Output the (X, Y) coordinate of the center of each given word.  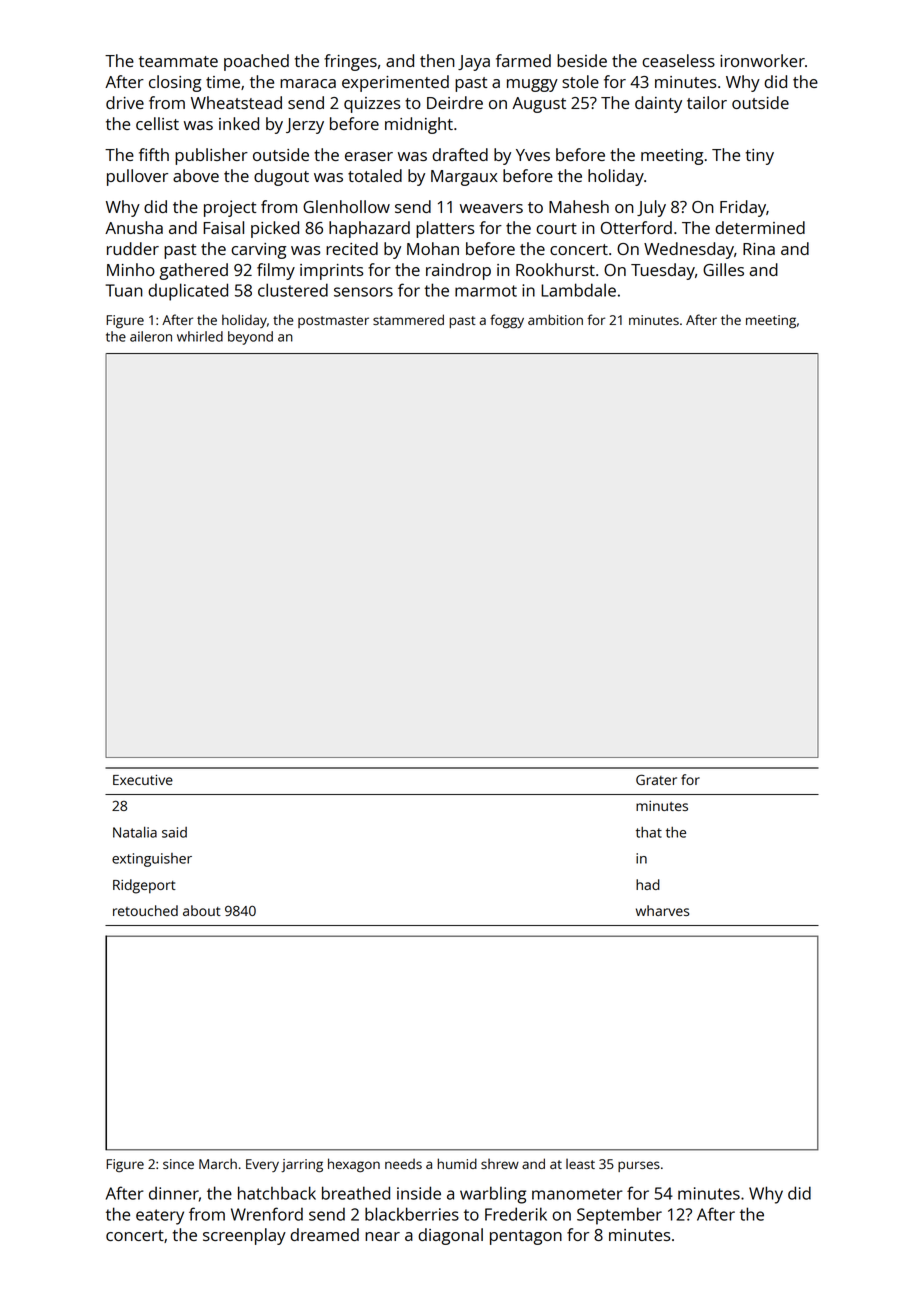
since (178, 1164)
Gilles (723, 269)
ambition (555, 319)
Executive (143, 780)
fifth (154, 154)
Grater (656, 779)
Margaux (464, 178)
